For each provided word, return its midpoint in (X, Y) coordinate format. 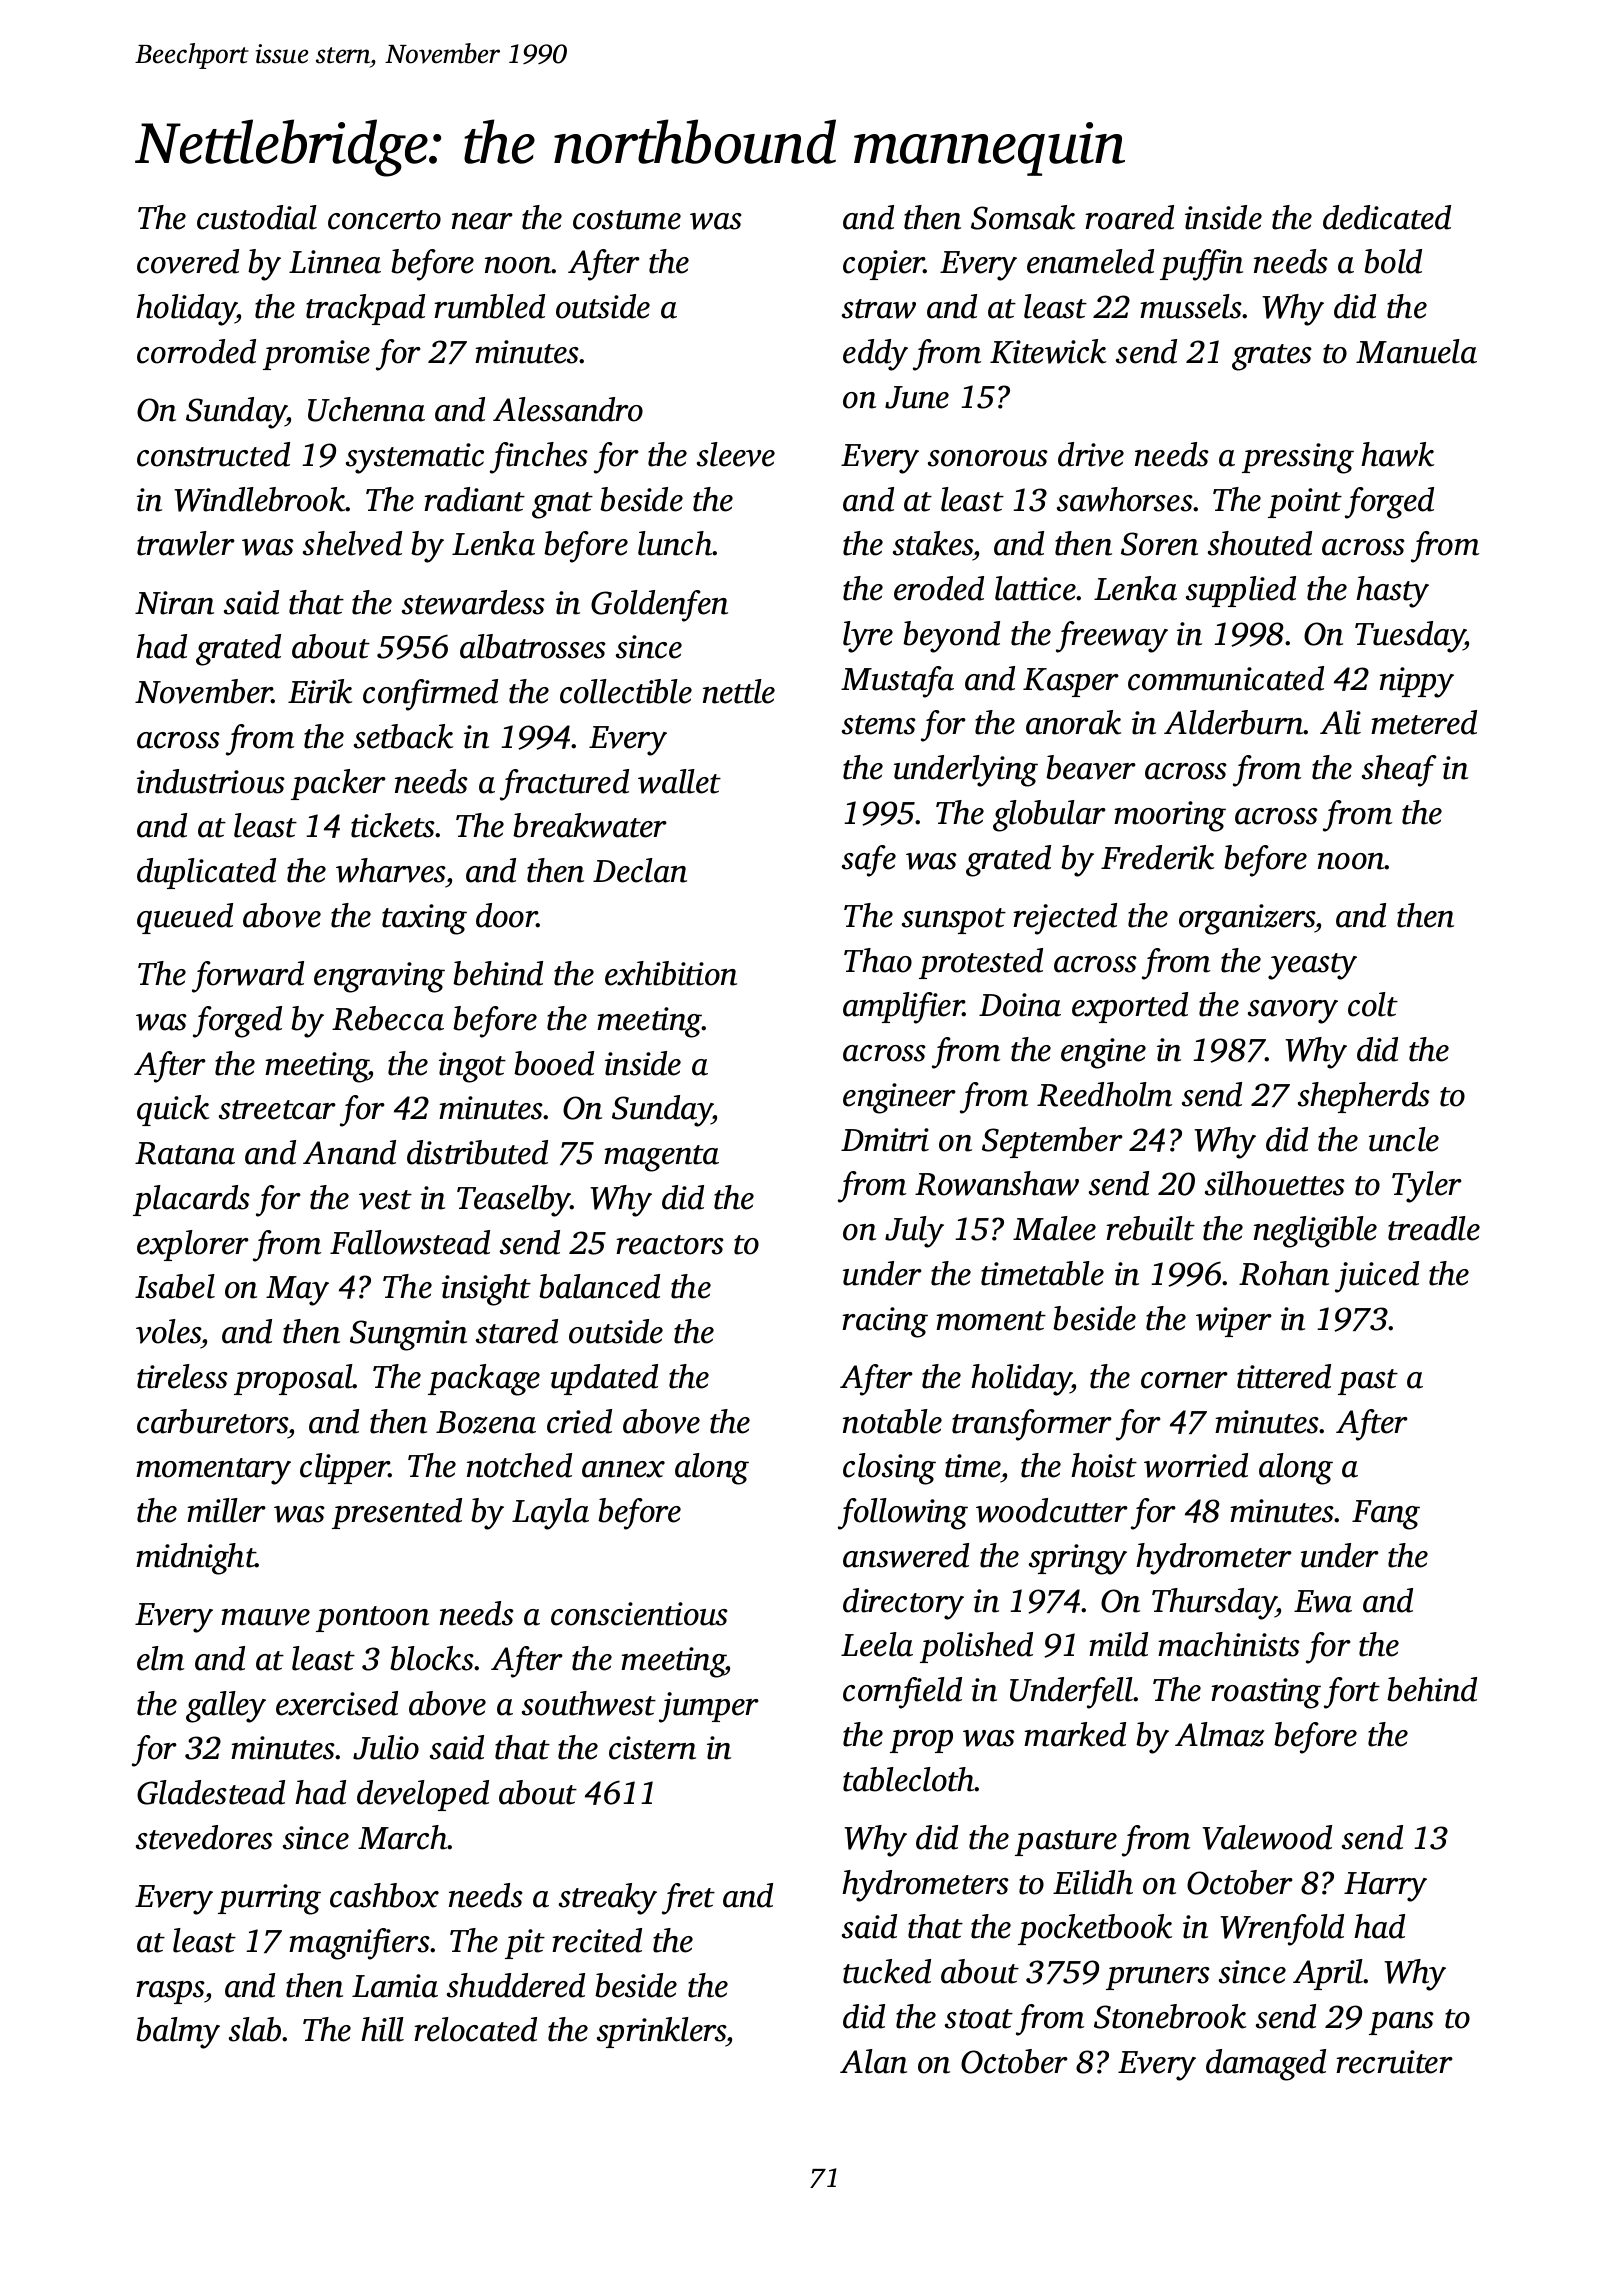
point (1305, 503)
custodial (257, 217)
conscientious (639, 1614)
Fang (1386, 1515)
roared (1129, 217)
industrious (211, 781)
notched (519, 1465)
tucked (887, 1971)
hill (382, 2029)
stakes (933, 543)
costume (627, 220)
